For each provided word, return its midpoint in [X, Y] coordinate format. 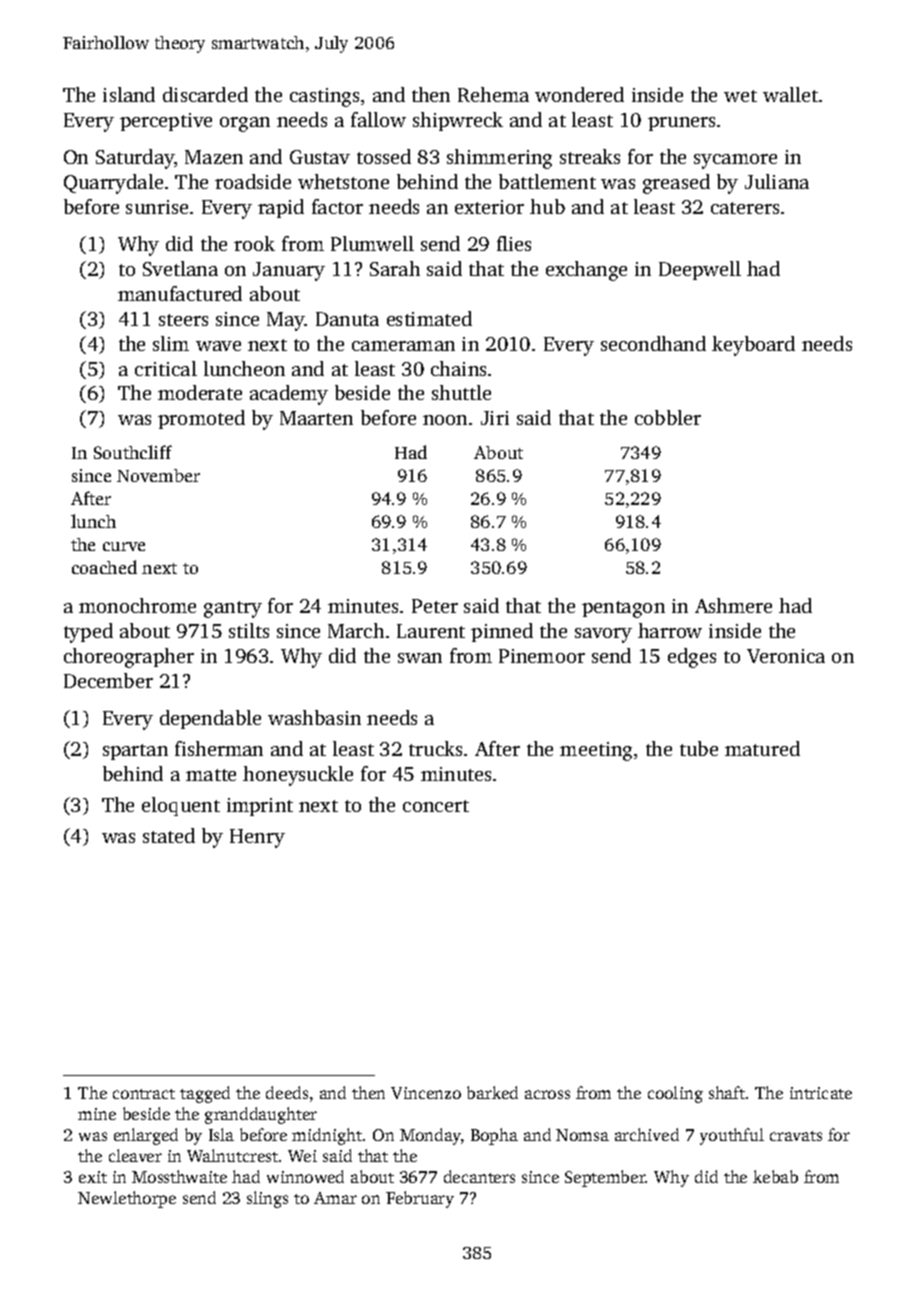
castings [324, 97]
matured [762, 748]
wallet [790, 94]
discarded [205, 94]
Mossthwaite [179, 1176]
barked [492, 1092]
